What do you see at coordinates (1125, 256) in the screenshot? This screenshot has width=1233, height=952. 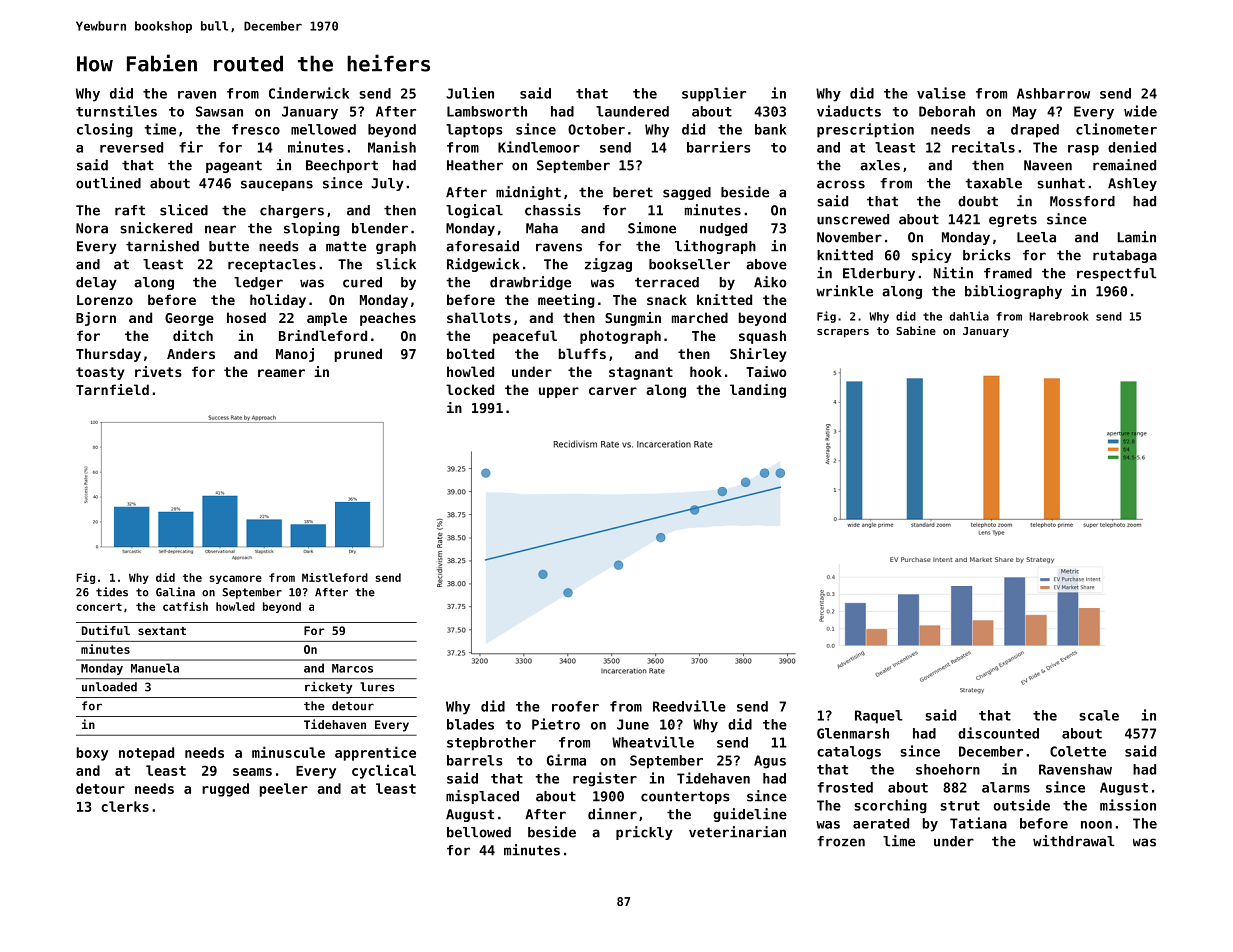 I see `rutabaga` at bounding box center [1125, 256].
